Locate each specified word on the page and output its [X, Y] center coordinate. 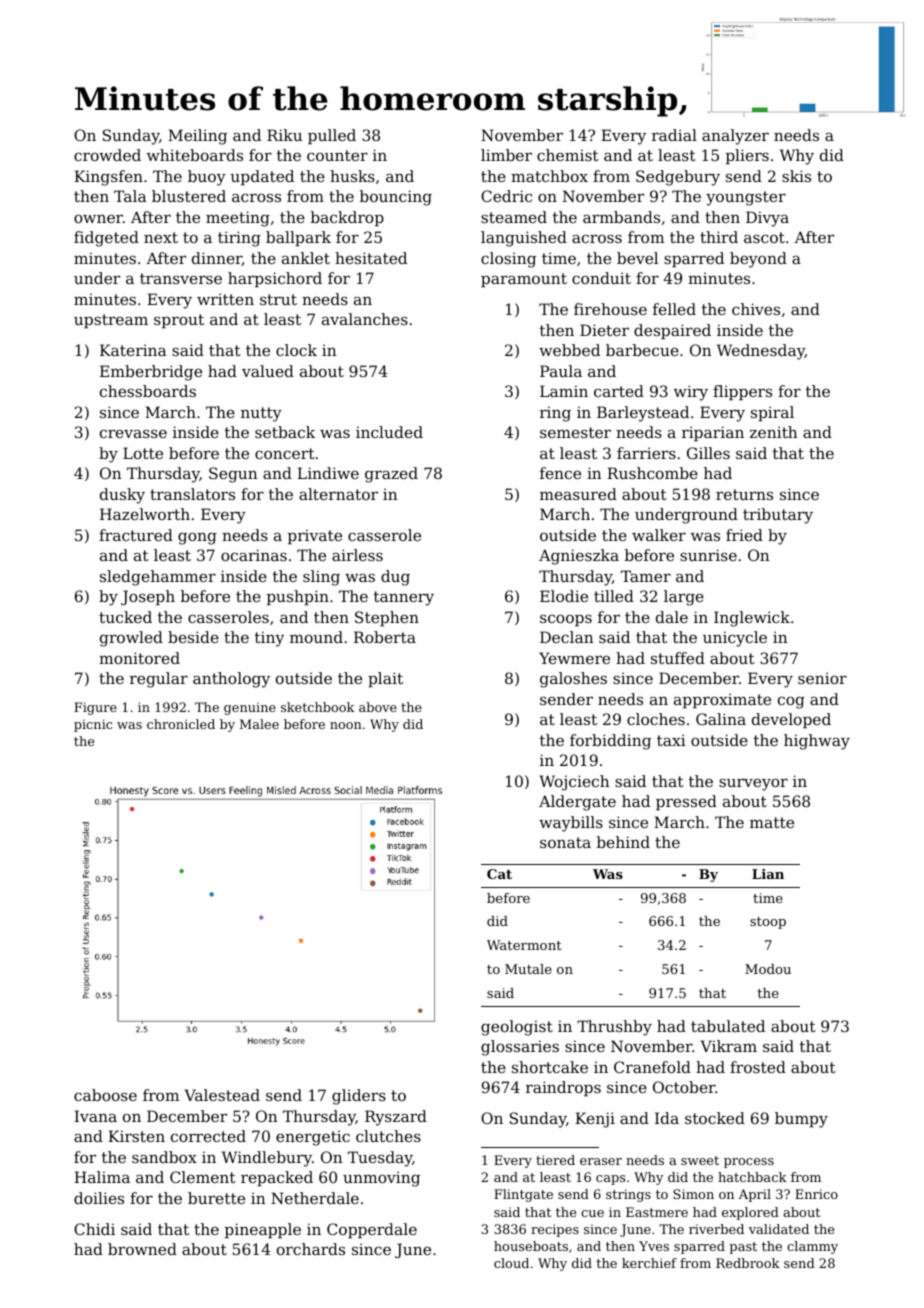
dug [395, 578]
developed [791, 720]
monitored [139, 658]
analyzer [735, 137]
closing [508, 260]
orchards [311, 1249]
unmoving [381, 1179]
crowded [107, 155]
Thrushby [614, 1028]
